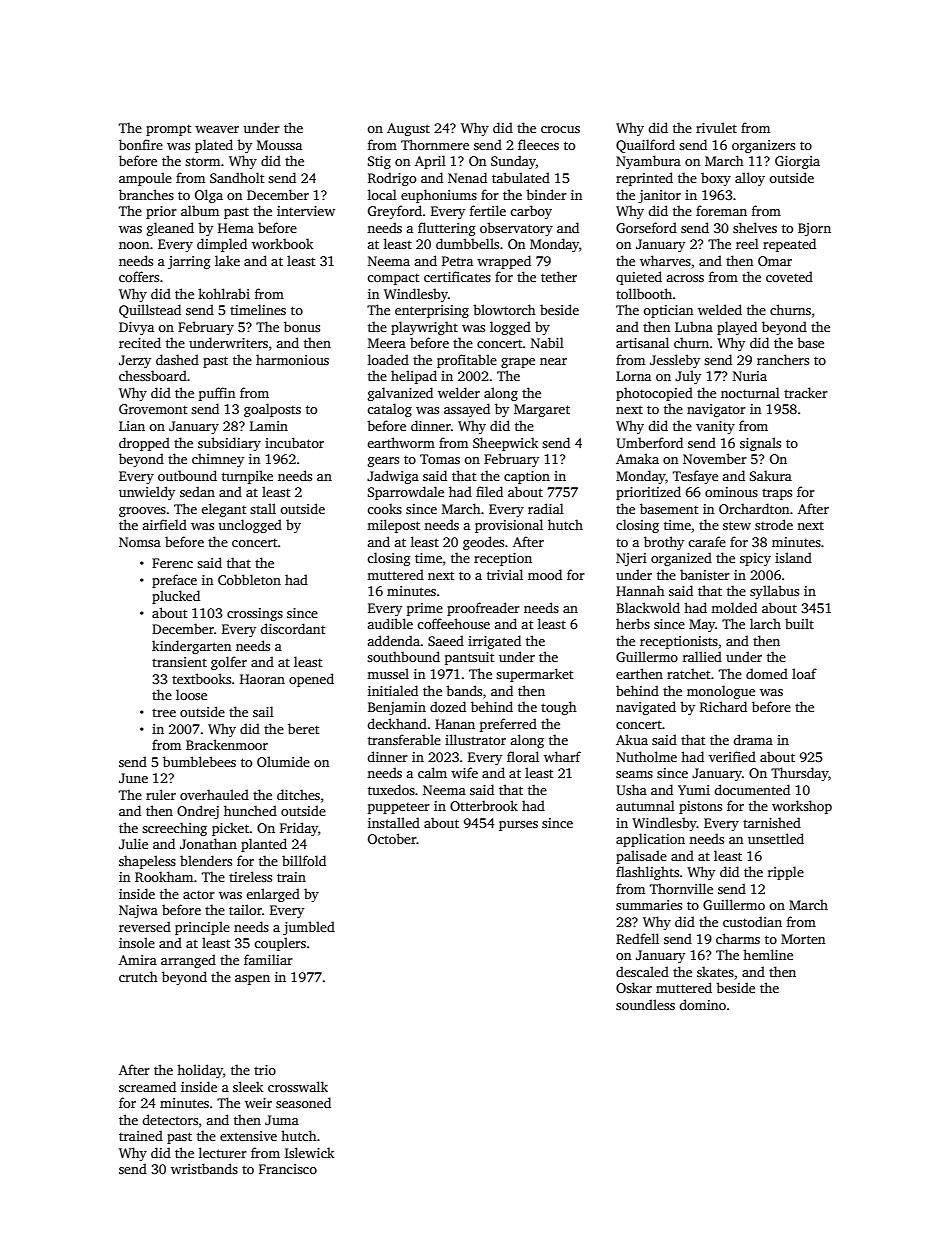  I want to click on August, so click(408, 129).
